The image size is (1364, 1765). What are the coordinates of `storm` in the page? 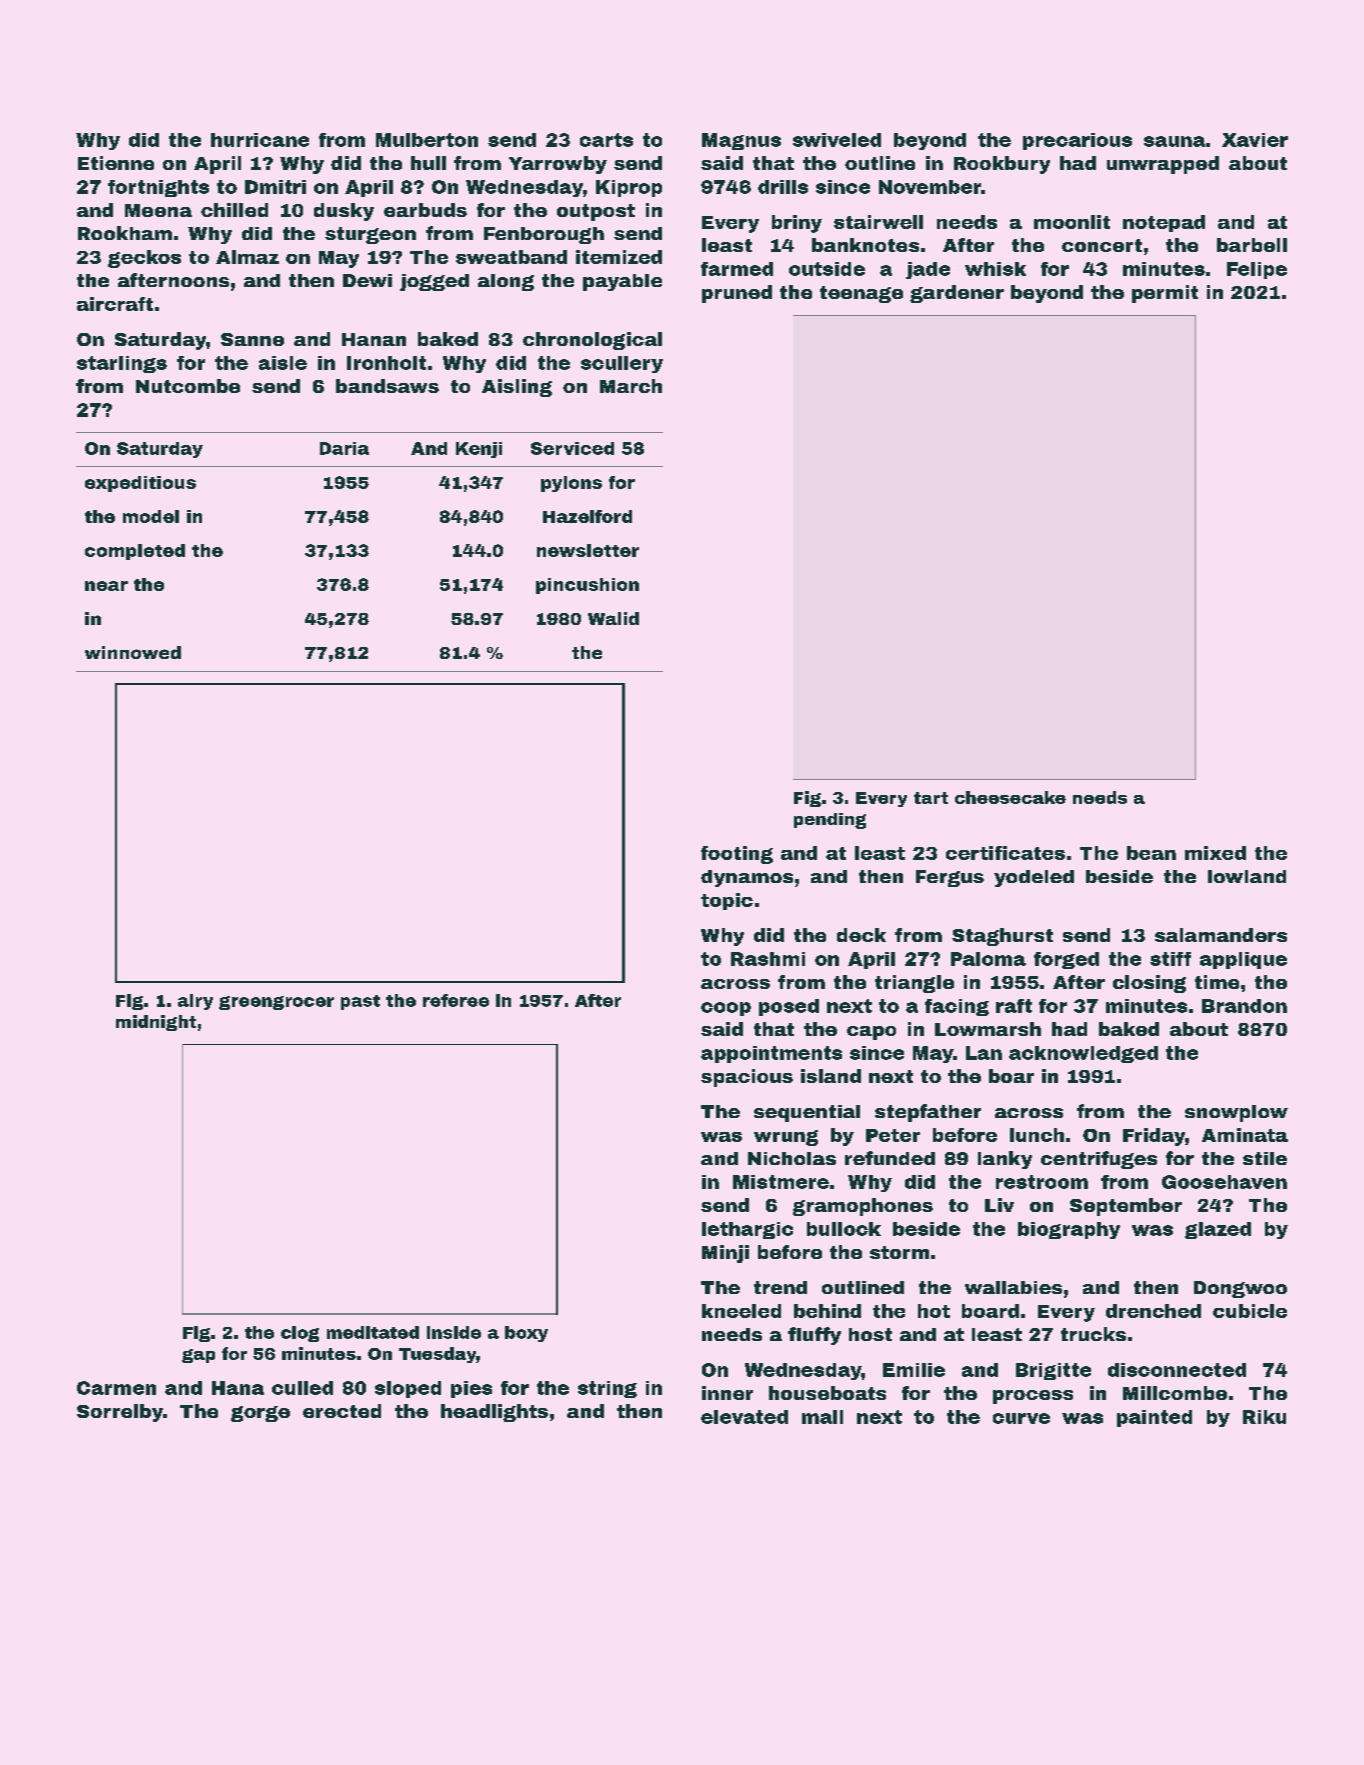 It's located at (899, 1252).
